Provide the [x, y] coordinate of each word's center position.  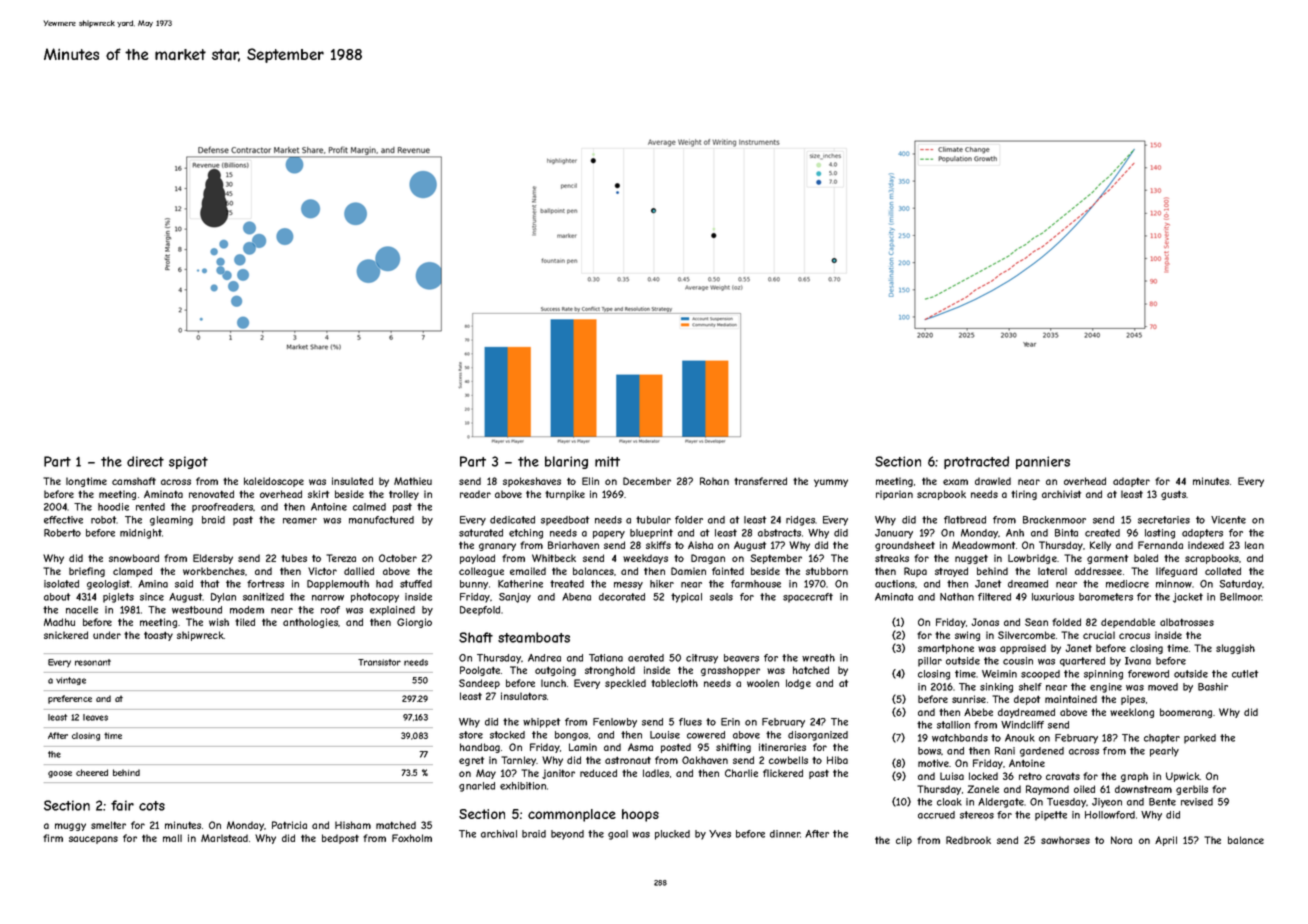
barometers [1106, 597]
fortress [265, 584]
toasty [158, 636]
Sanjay [515, 598]
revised [1197, 802]
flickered [783, 773]
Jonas [985, 622]
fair [122, 805]
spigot [188, 462]
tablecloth [674, 683]
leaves [95, 717]
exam [955, 482]
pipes [1133, 700]
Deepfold [480, 611]
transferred [760, 481]
